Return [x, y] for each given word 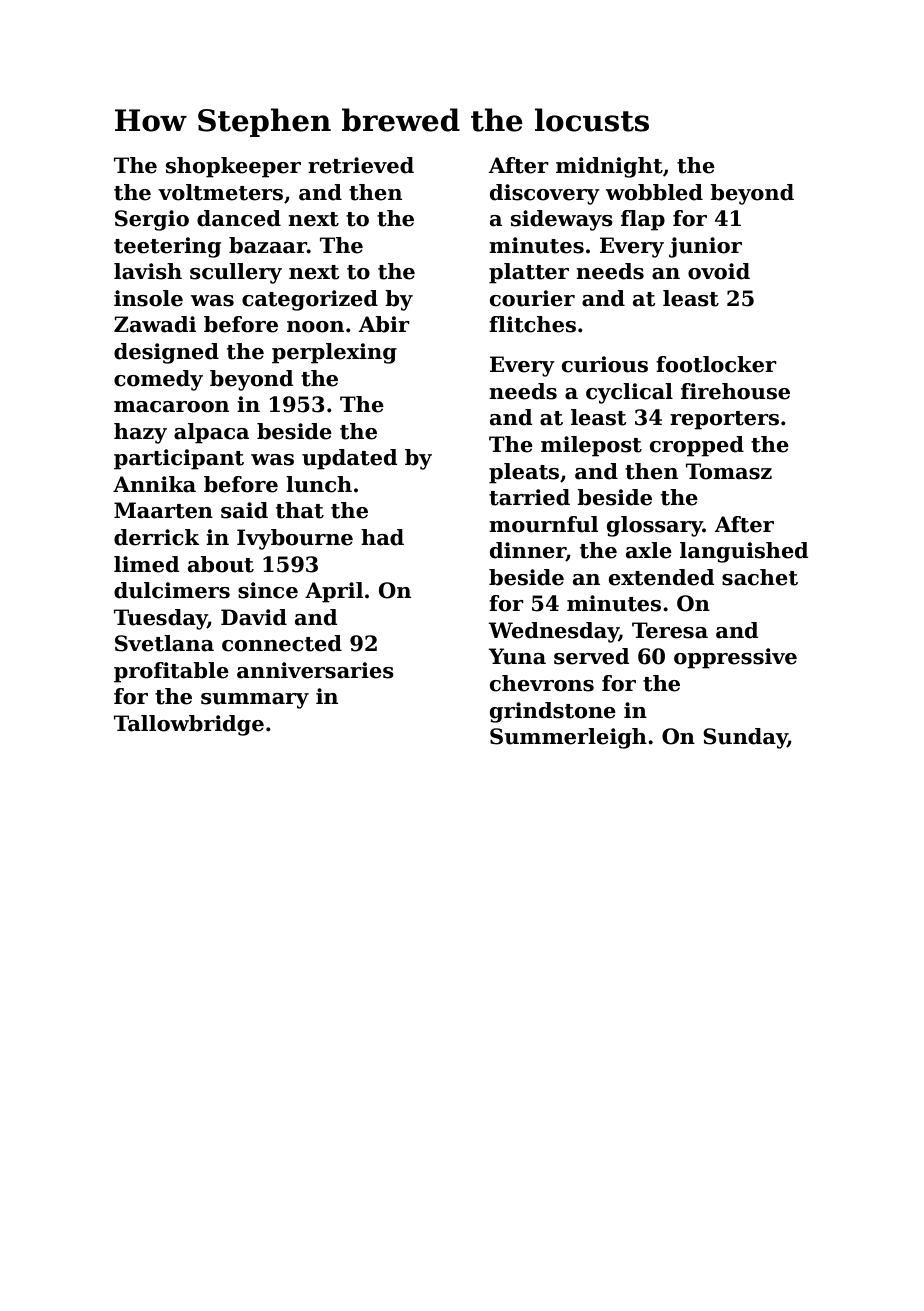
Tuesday [160, 619]
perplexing [334, 353]
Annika [154, 484]
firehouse [735, 391]
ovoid [719, 271]
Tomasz [729, 471]
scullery [236, 273]
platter [529, 273]
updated [349, 459]
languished [744, 552]
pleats [524, 473]
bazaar [268, 245]
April [334, 592]
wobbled [654, 192]
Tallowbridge [189, 725]
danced [239, 218]
